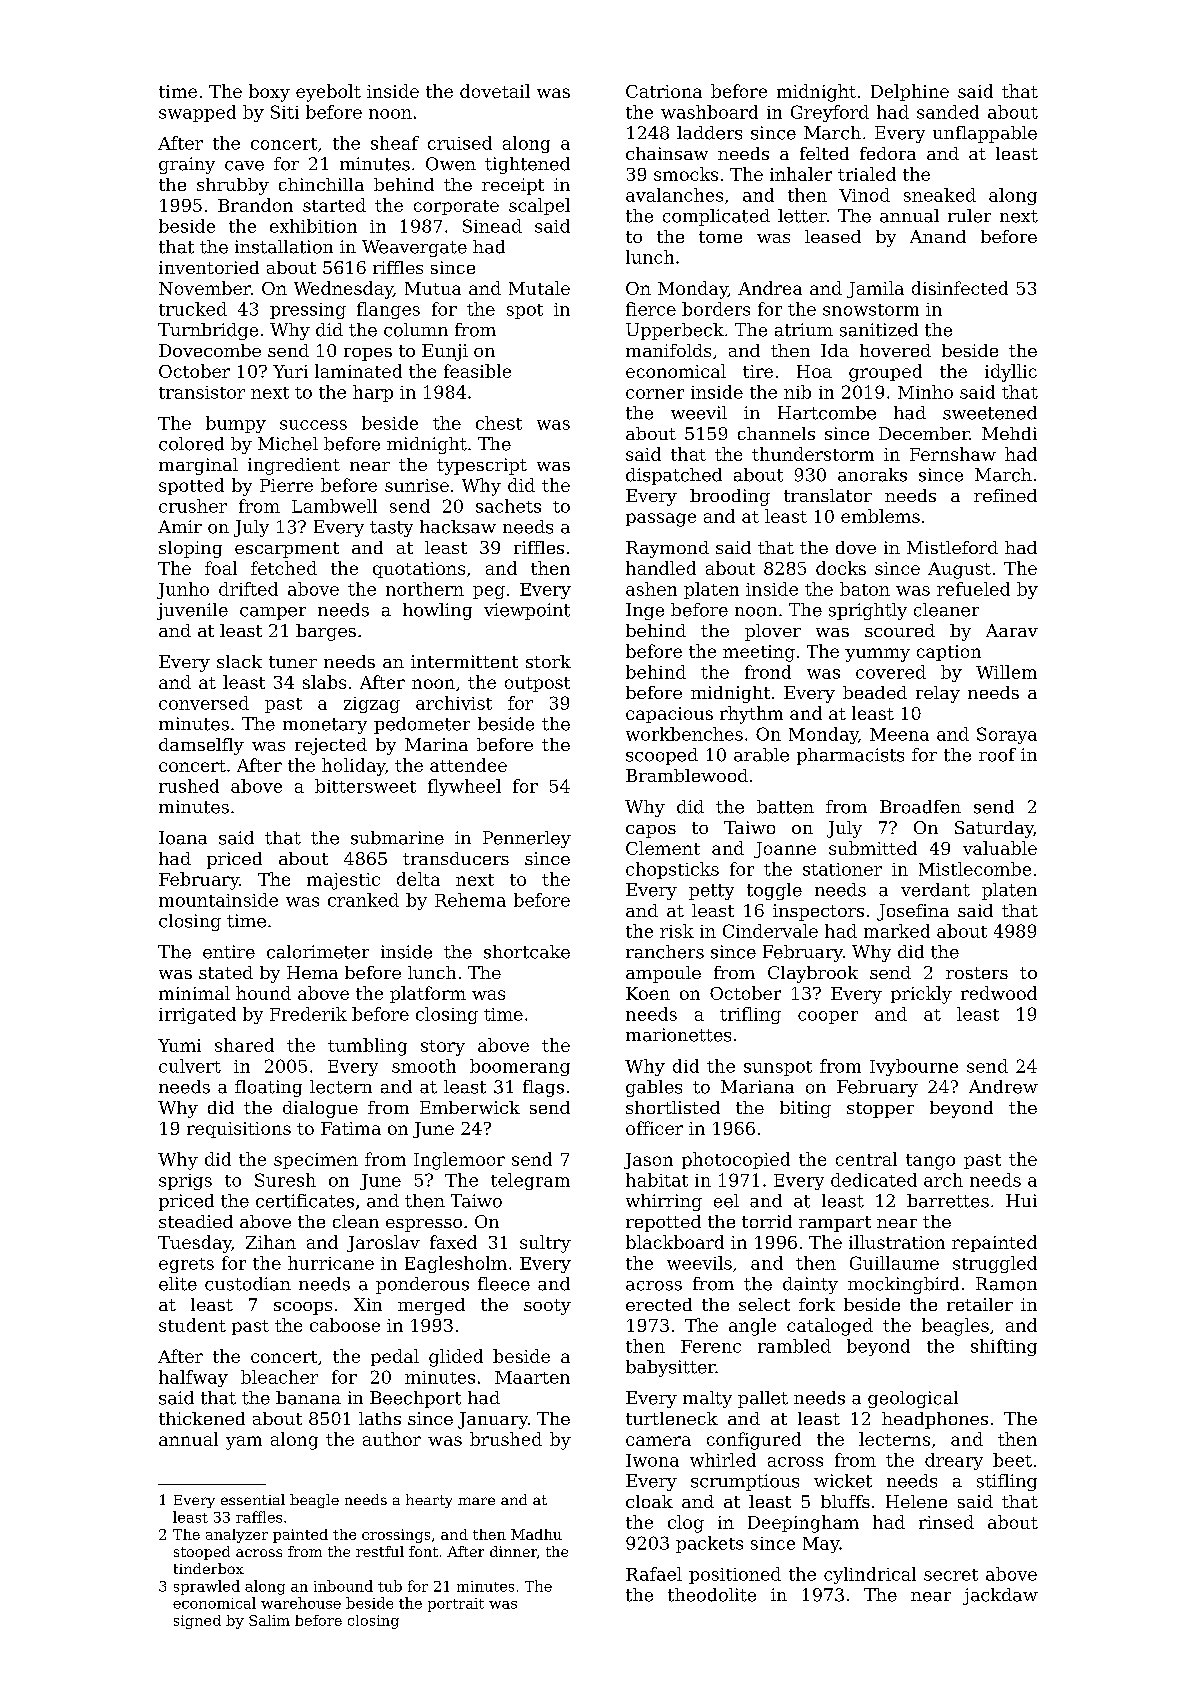 The image size is (1196, 1691). Describe the element at coordinates (464, 787) in the image. I see `flywheel` at that location.
